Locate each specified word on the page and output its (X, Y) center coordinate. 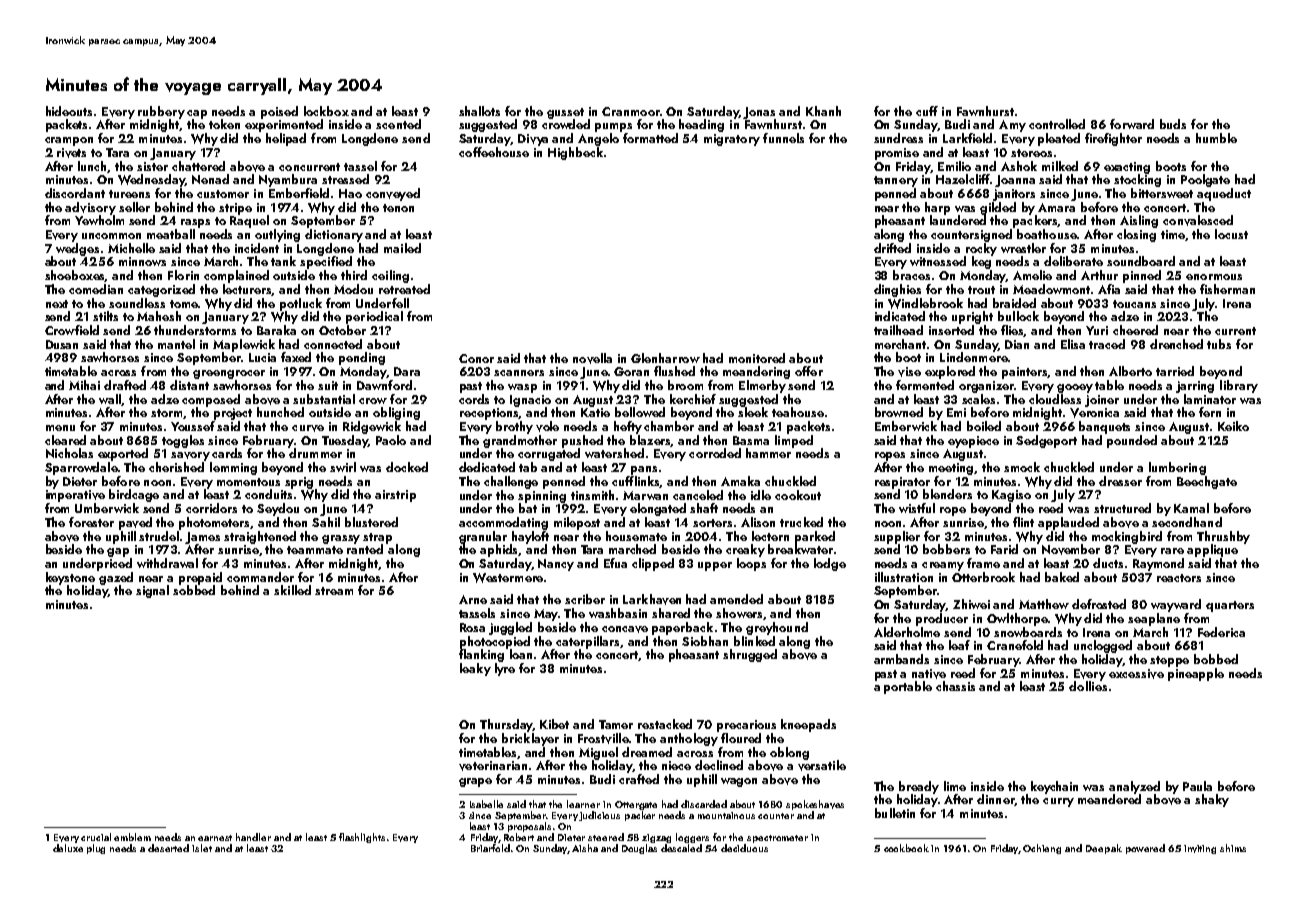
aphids (499, 550)
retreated (404, 289)
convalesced (1198, 220)
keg (981, 262)
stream (334, 591)
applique (1212, 550)
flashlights (362, 838)
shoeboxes (75, 276)
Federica (1221, 632)
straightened (260, 537)
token (224, 124)
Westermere (508, 578)
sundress (898, 138)
